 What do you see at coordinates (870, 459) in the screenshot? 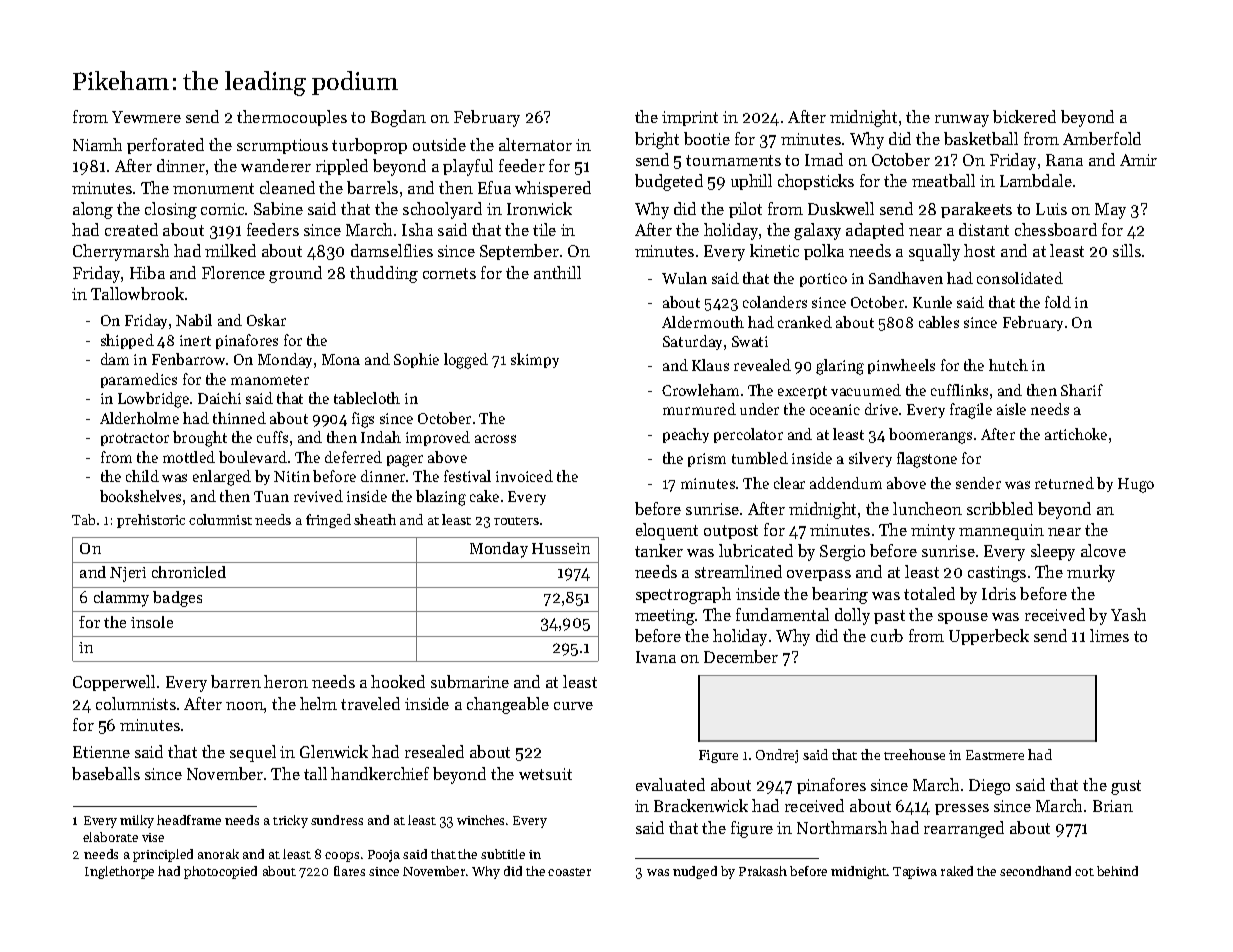
I see `silvery` at bounding box center [870, 459].
